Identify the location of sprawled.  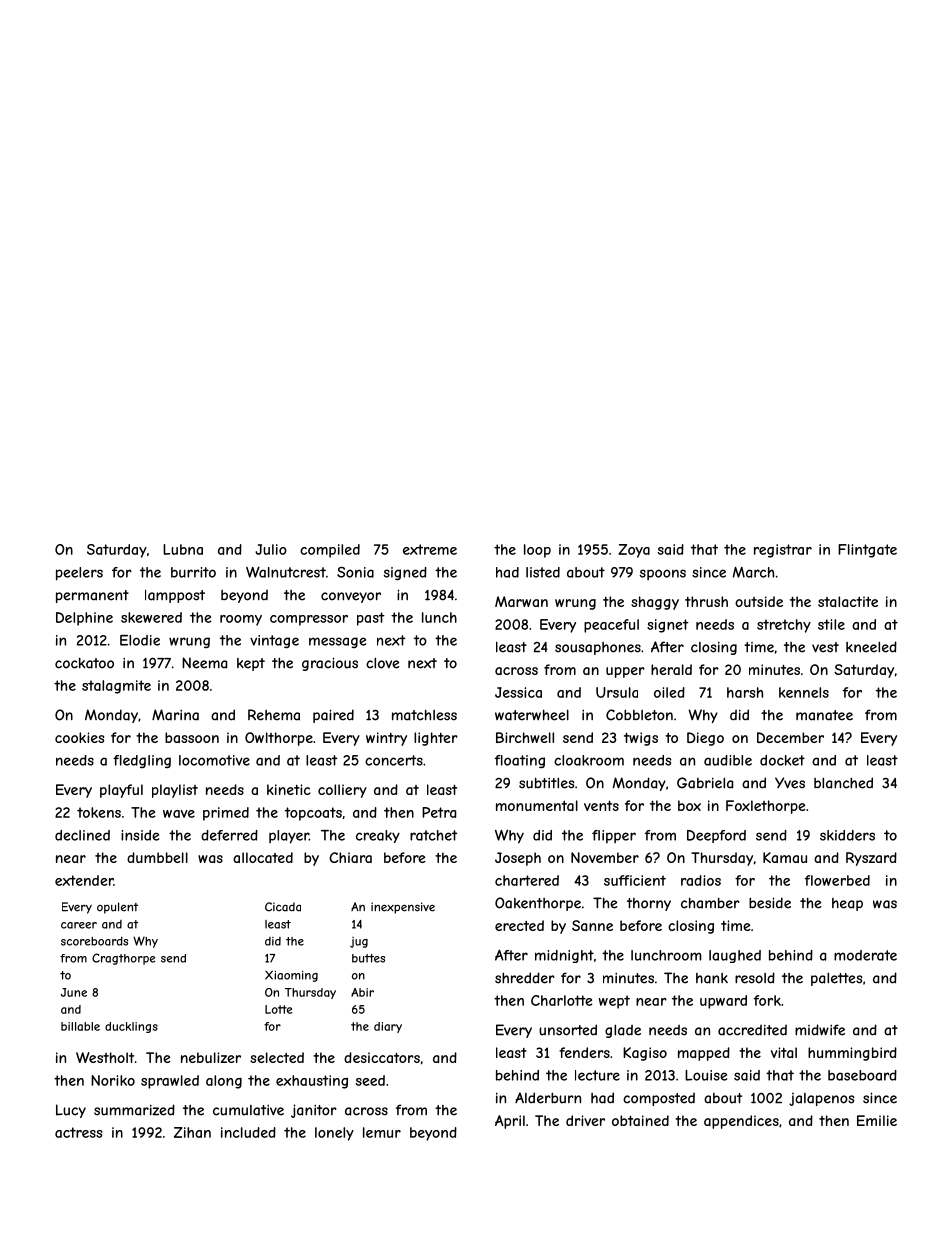
(170, 1082).
